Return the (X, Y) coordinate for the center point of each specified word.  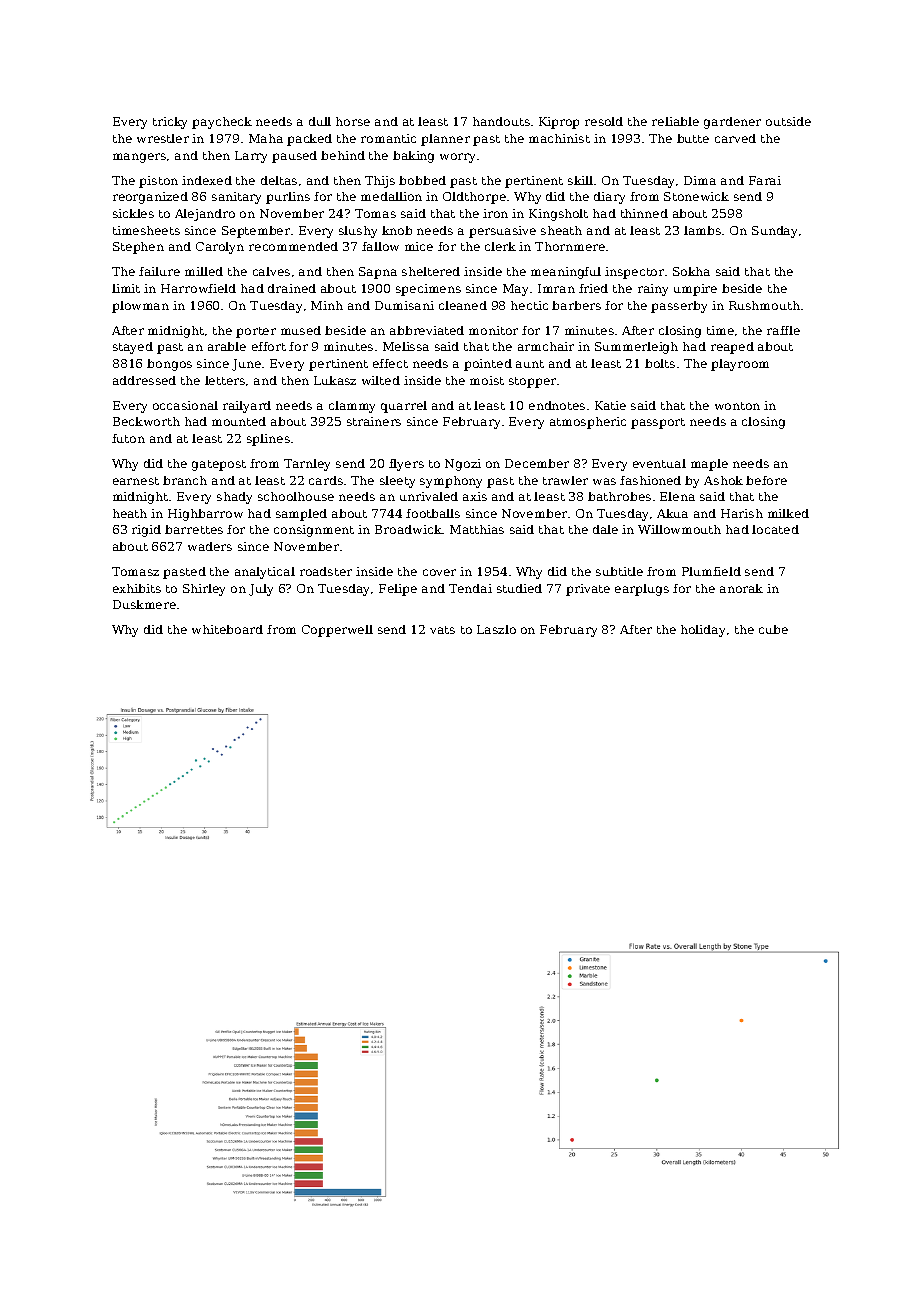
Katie (610, 405)
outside (788, 121)
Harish (742, 513)
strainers (374, 421)
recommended (293, 246)
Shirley (204, 590)
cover (439, 572)
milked (788, 513)
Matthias (477, 529)
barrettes (194, 529)
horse (353, 121)
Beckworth (146, 421)
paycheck (222, 123)
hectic (529, 305)
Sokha (691, 271)
